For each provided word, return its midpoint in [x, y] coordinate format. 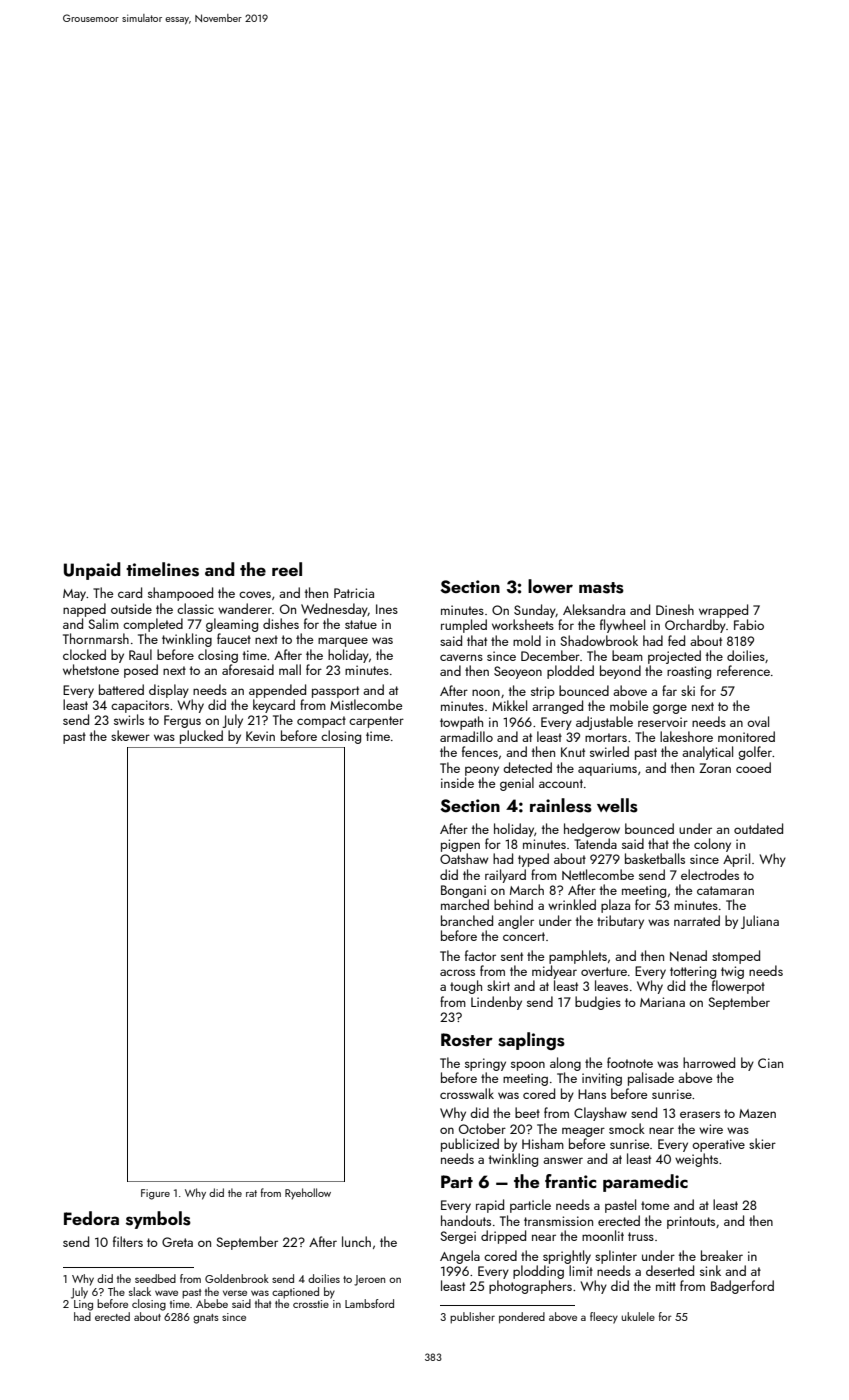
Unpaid [92, 571]
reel [287, 569]
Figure [155, 1194]
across [457, 972]
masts [601, 588]
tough [466, 987]
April [736, 860]
